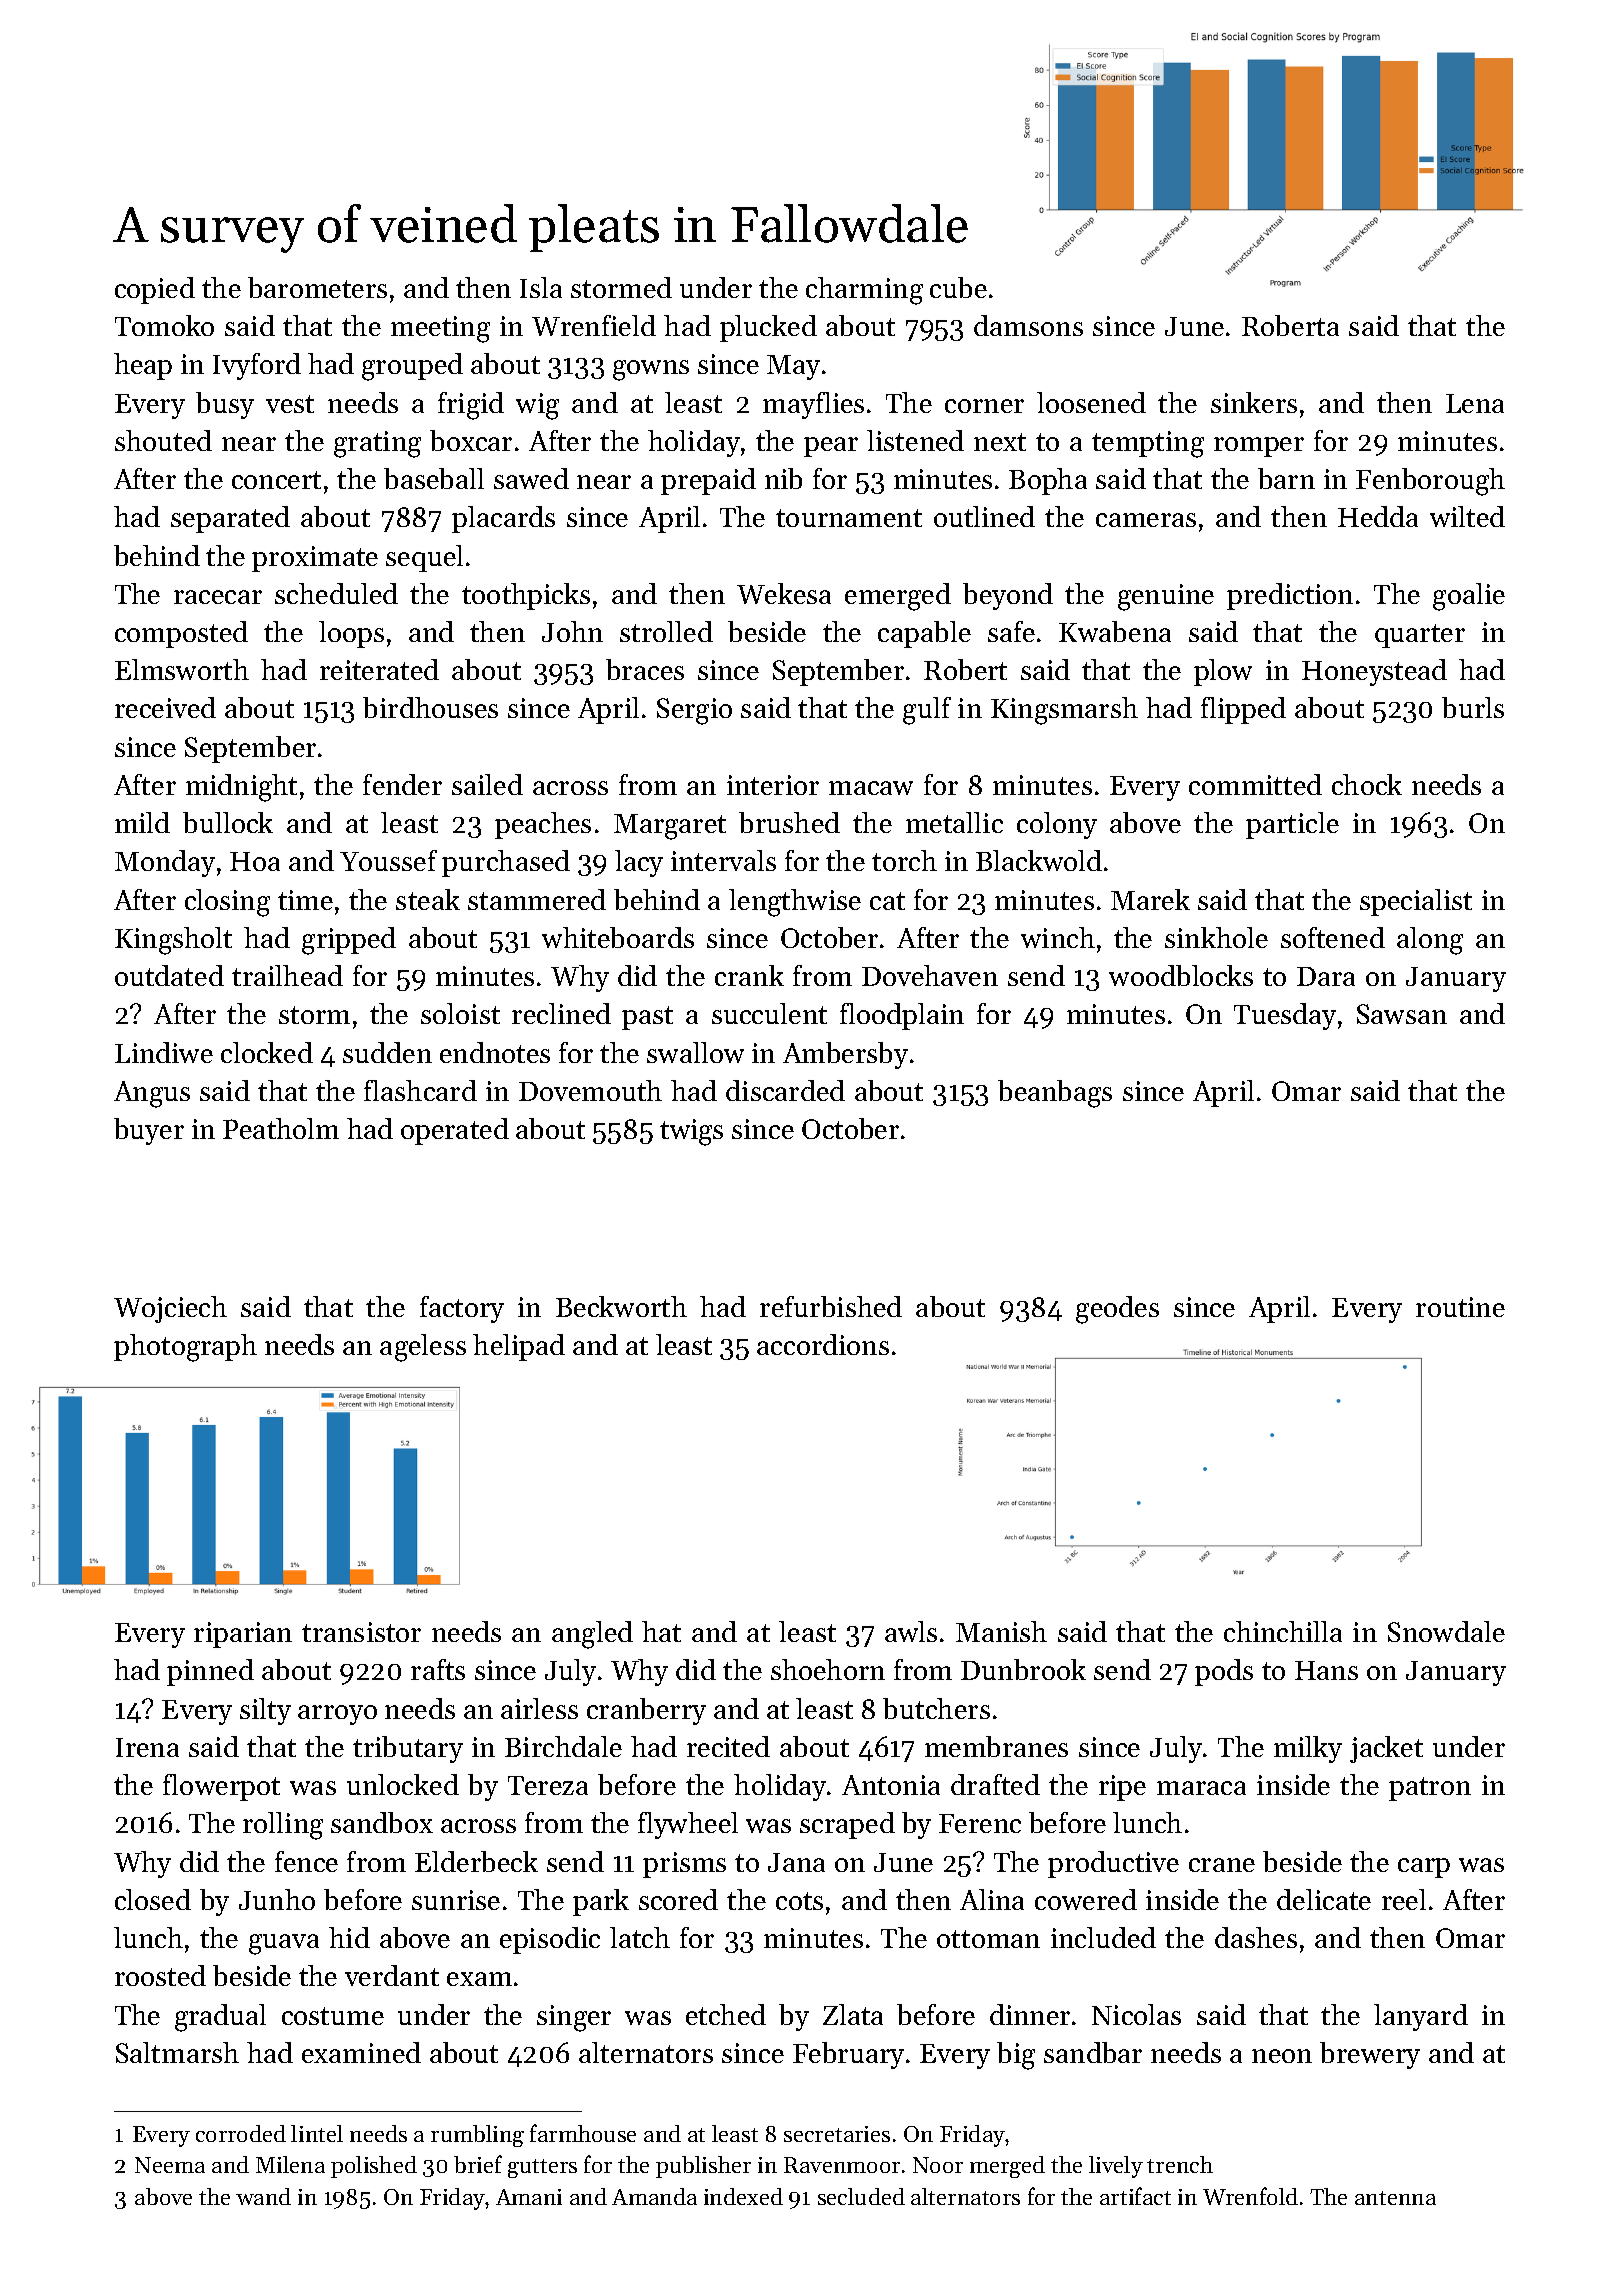  I want to click on roosted, so click(160, 1975).
